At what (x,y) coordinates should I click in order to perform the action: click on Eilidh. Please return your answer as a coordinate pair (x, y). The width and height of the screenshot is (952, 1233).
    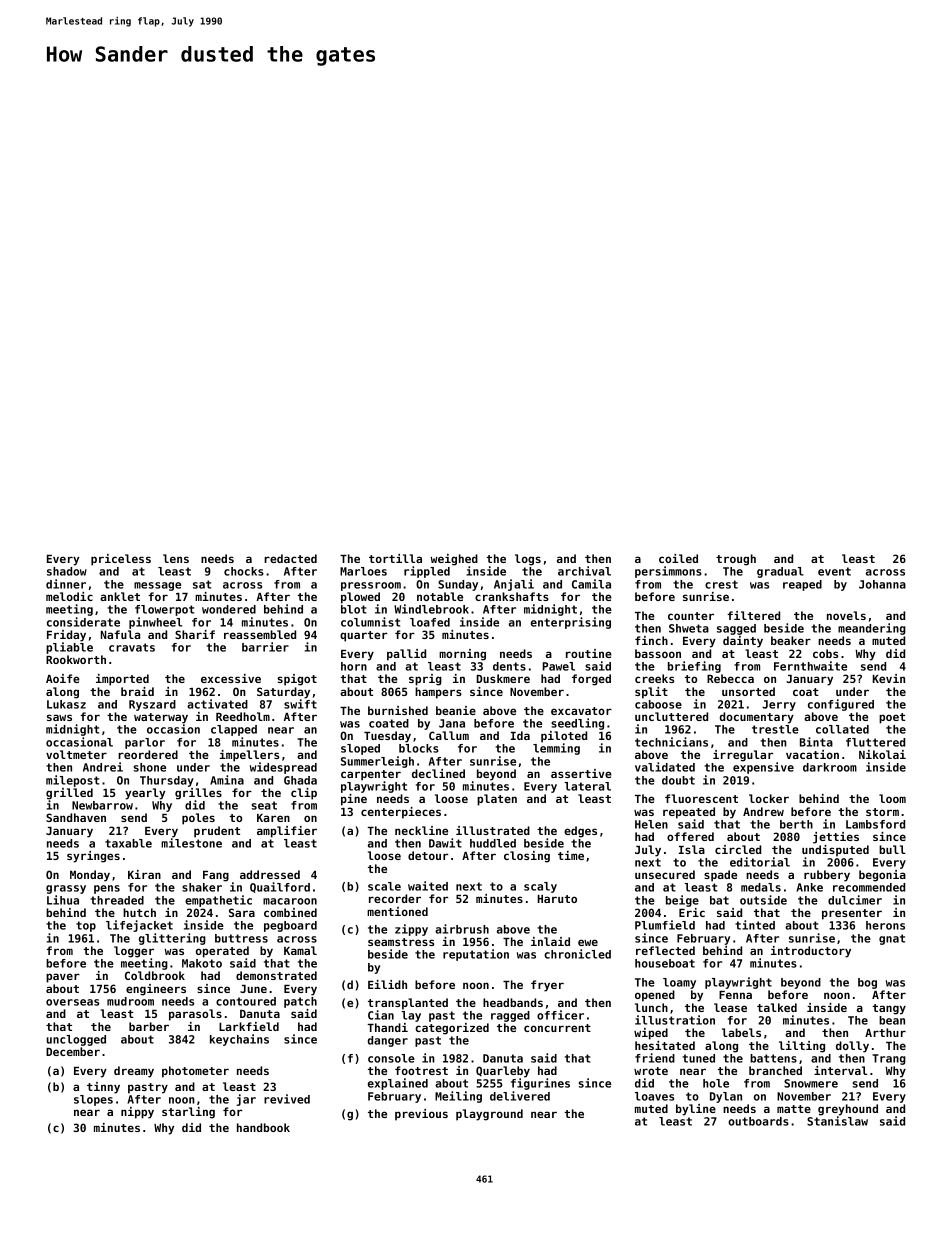
    Looking at the image, I should click on (387, 984).
